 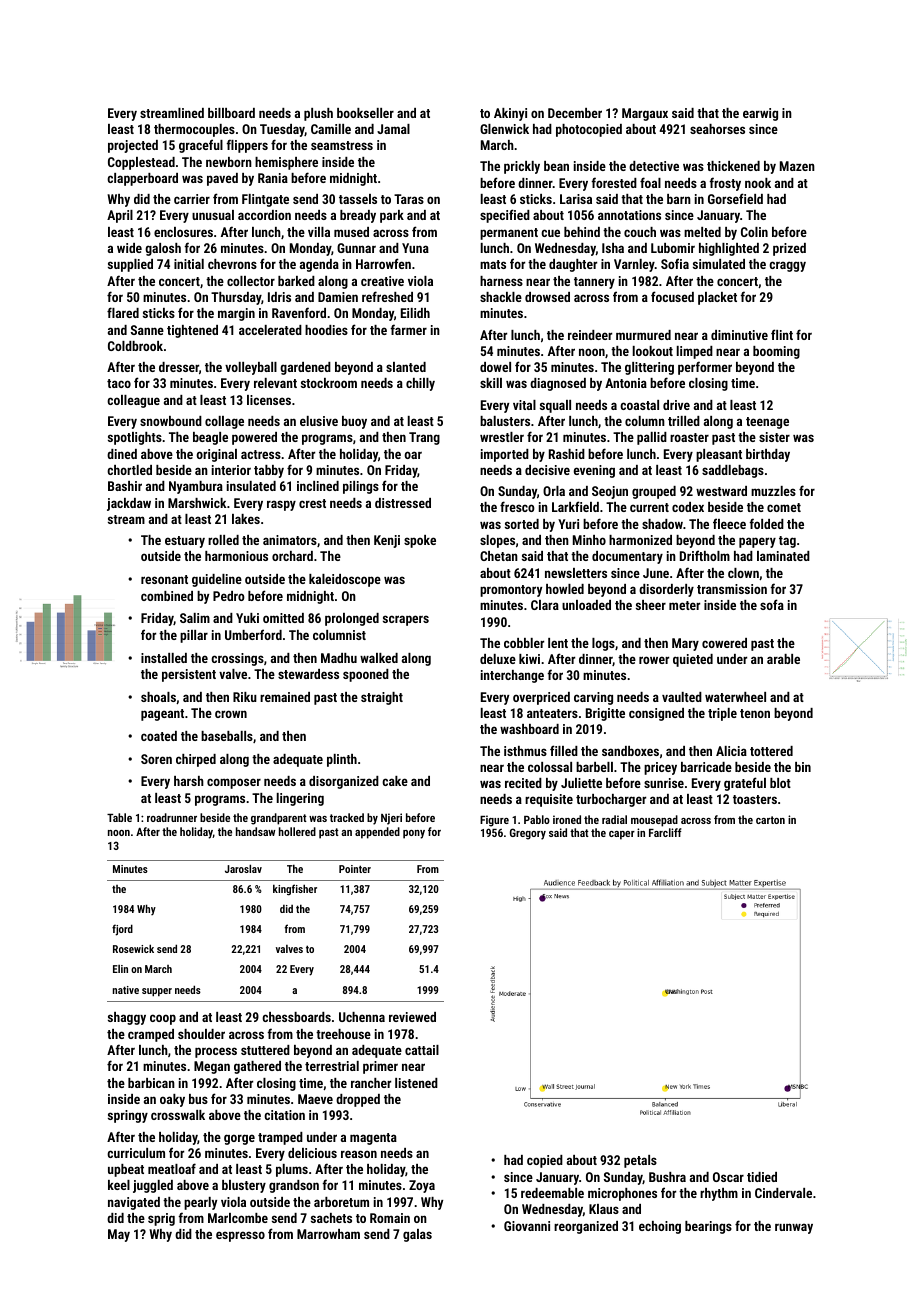 I want to click on earwig, so click(x=760, y=114).
